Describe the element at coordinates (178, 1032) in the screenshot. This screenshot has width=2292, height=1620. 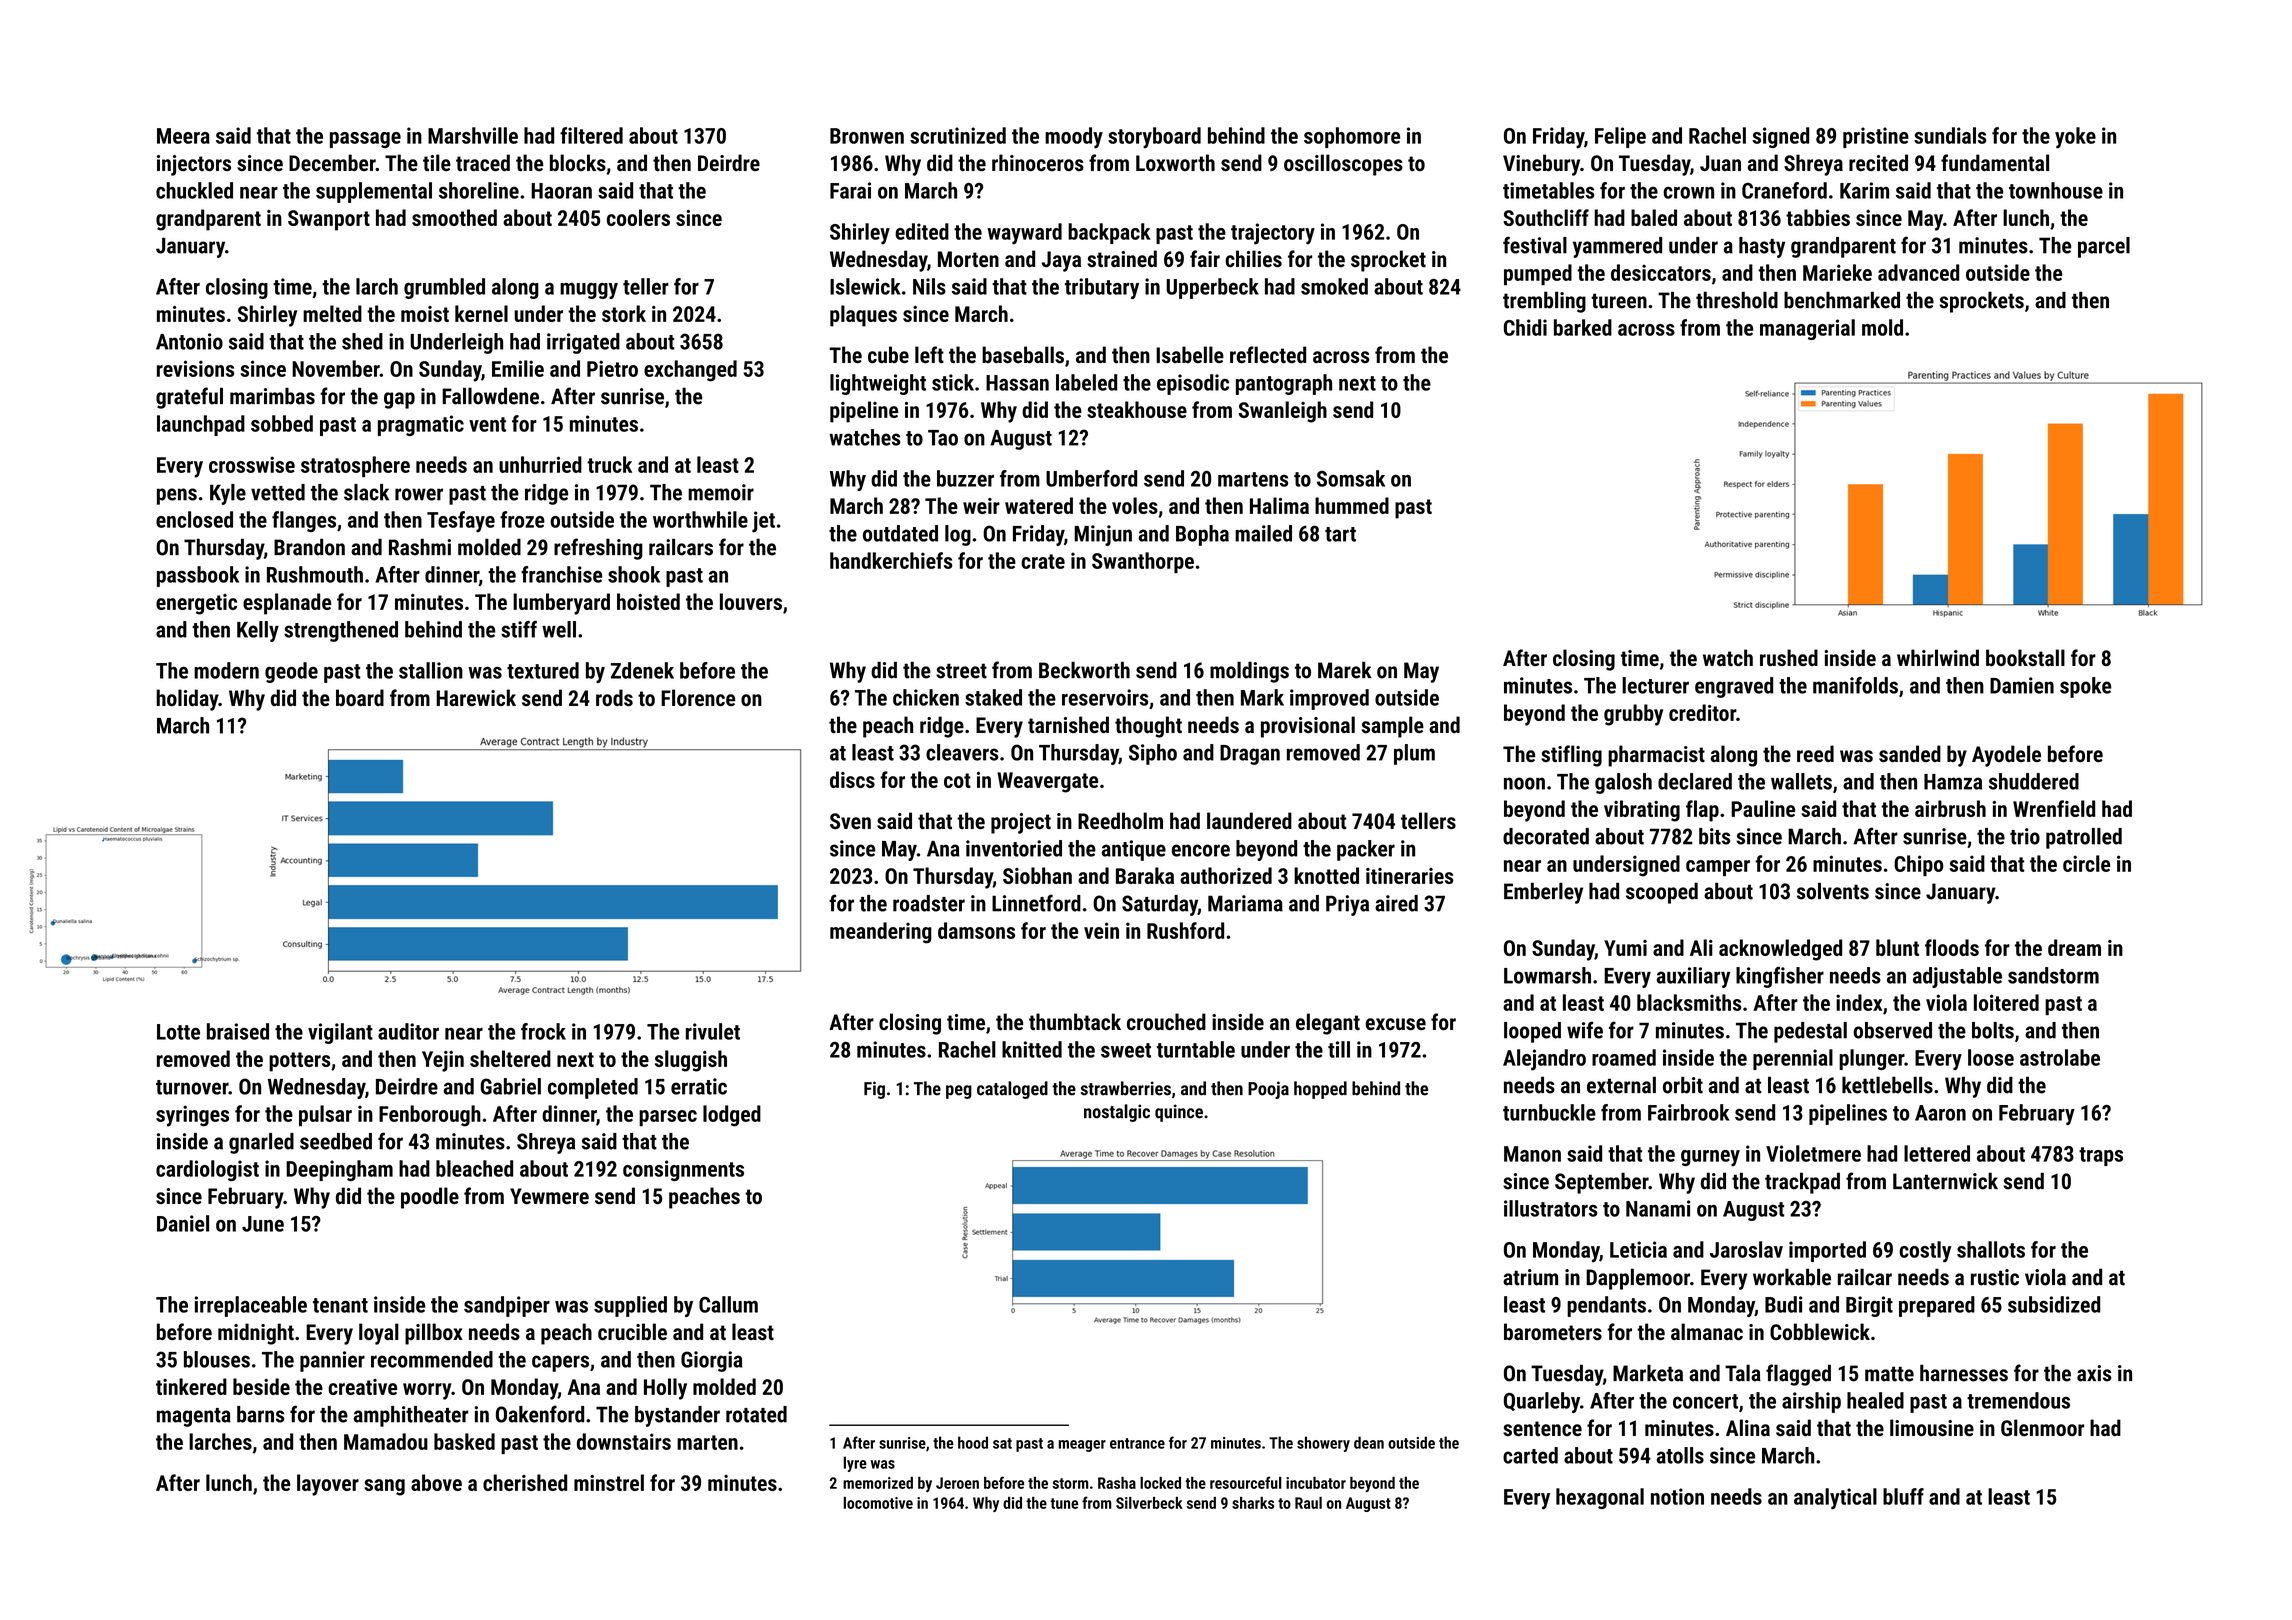
I see `Lotte` at that location.
